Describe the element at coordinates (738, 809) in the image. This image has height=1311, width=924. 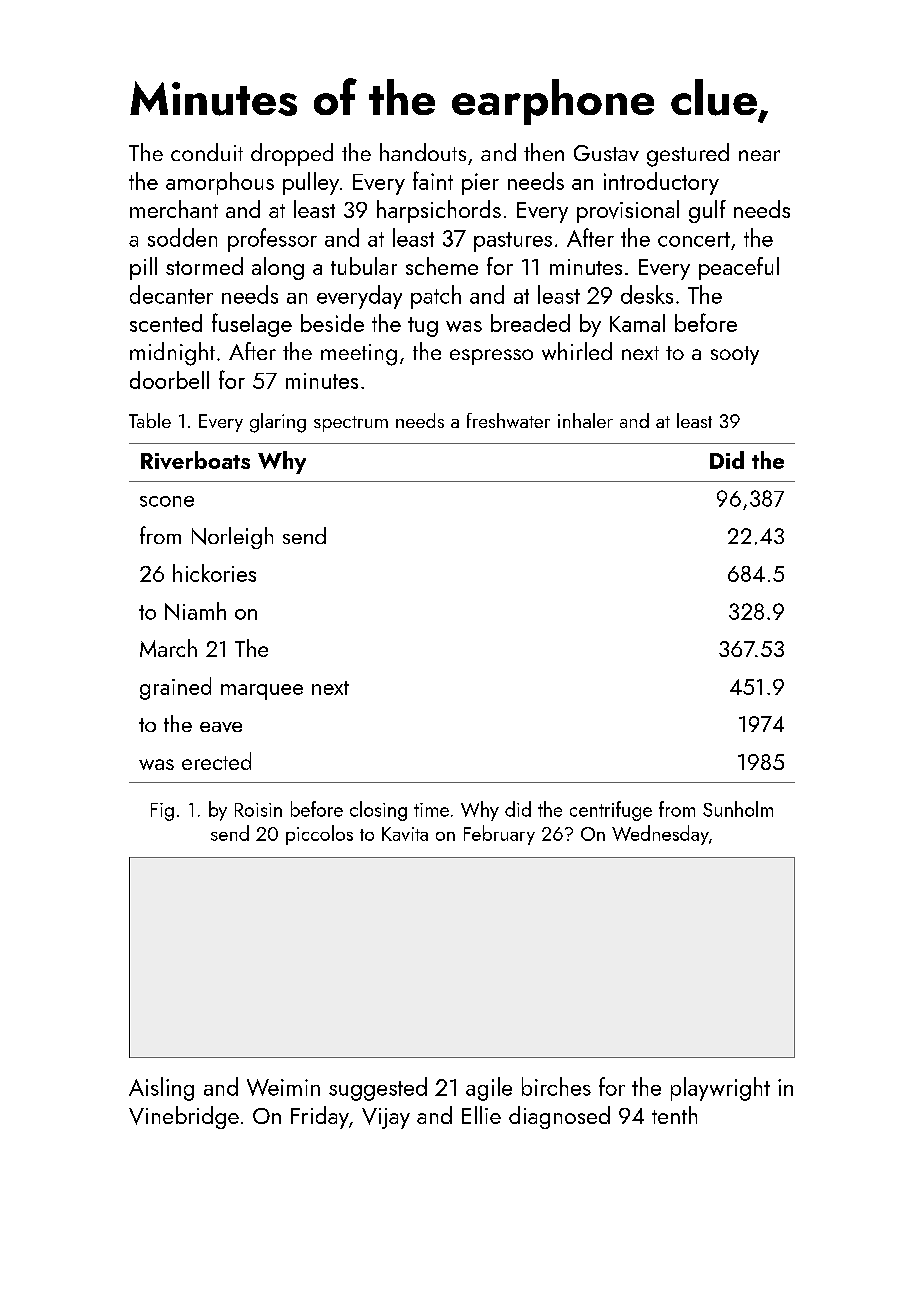
I see `Sunholm` at that location.
